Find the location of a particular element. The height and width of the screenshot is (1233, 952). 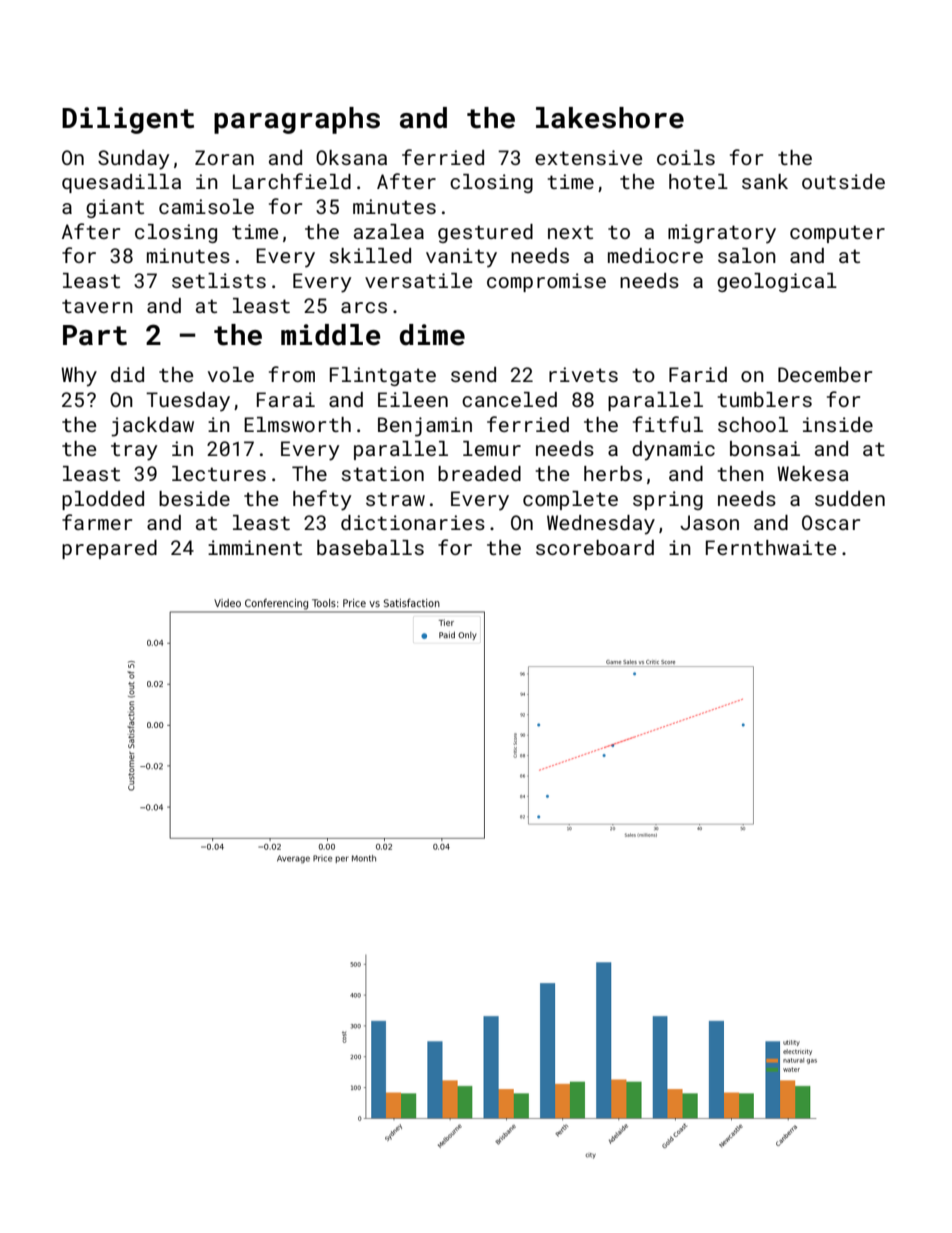

coils is located at coordinates (686, 157).
